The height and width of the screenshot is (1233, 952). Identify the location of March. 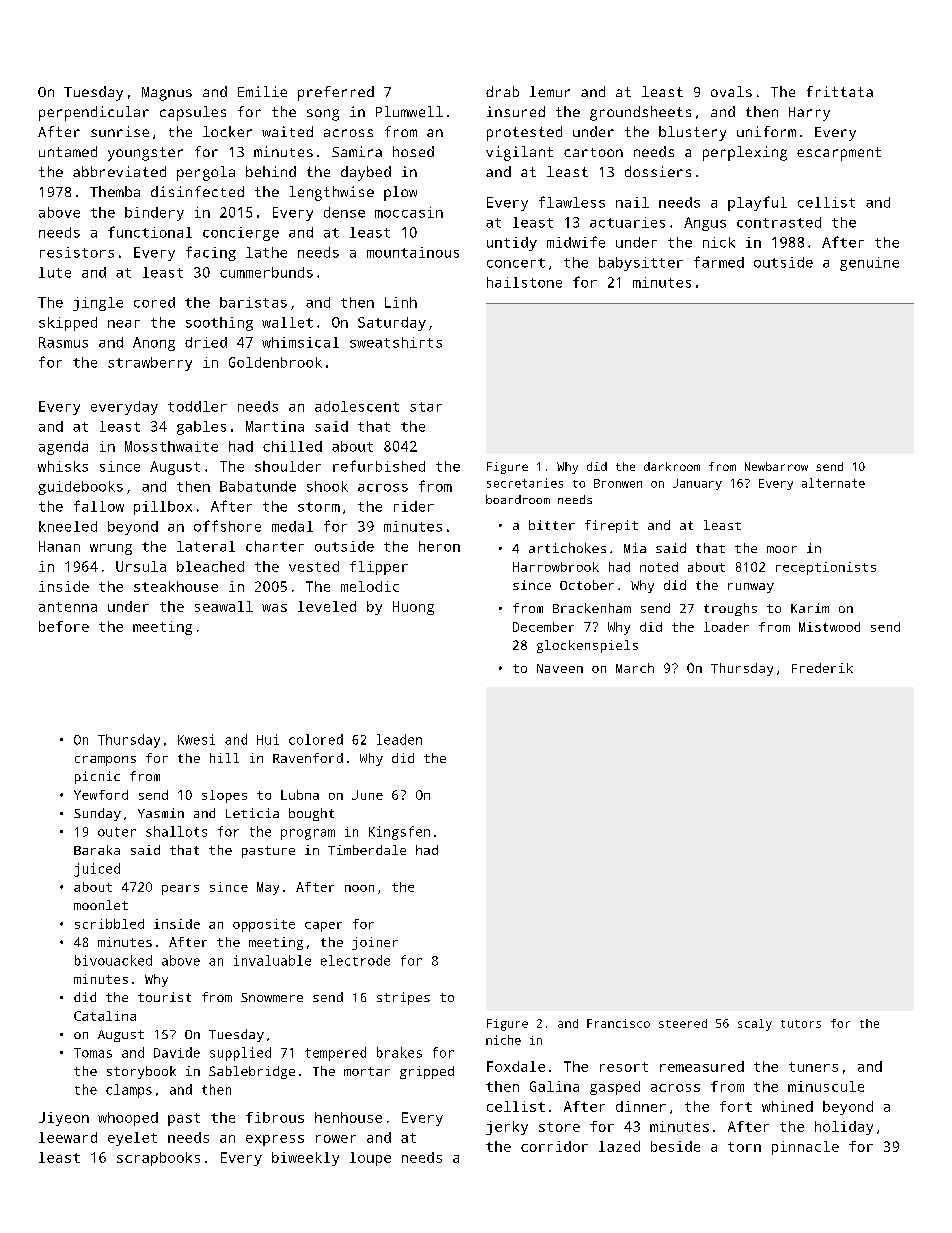
(635, 668).
